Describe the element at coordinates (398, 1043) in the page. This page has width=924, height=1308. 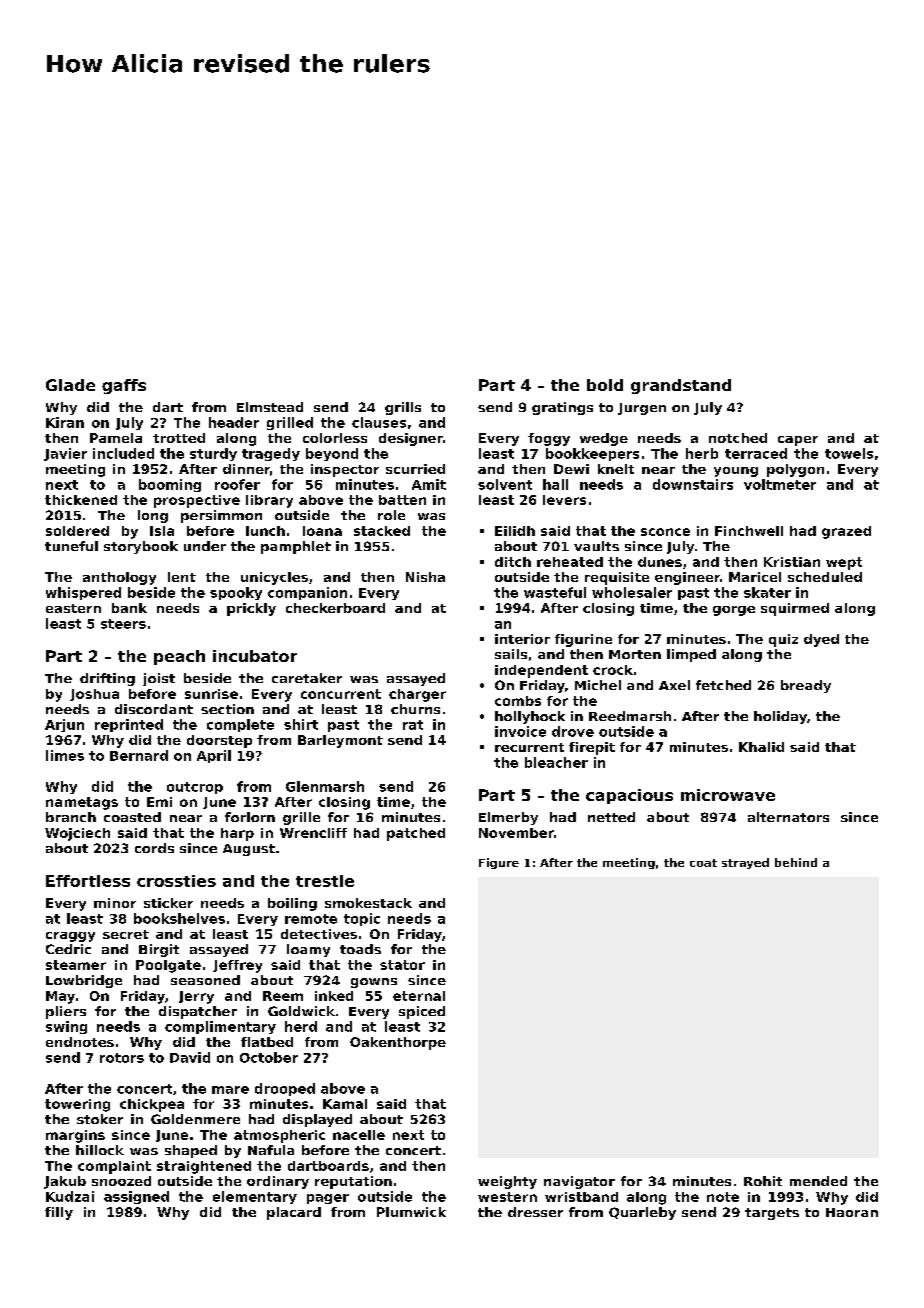
I see `Oakenthorpe` at that location.
